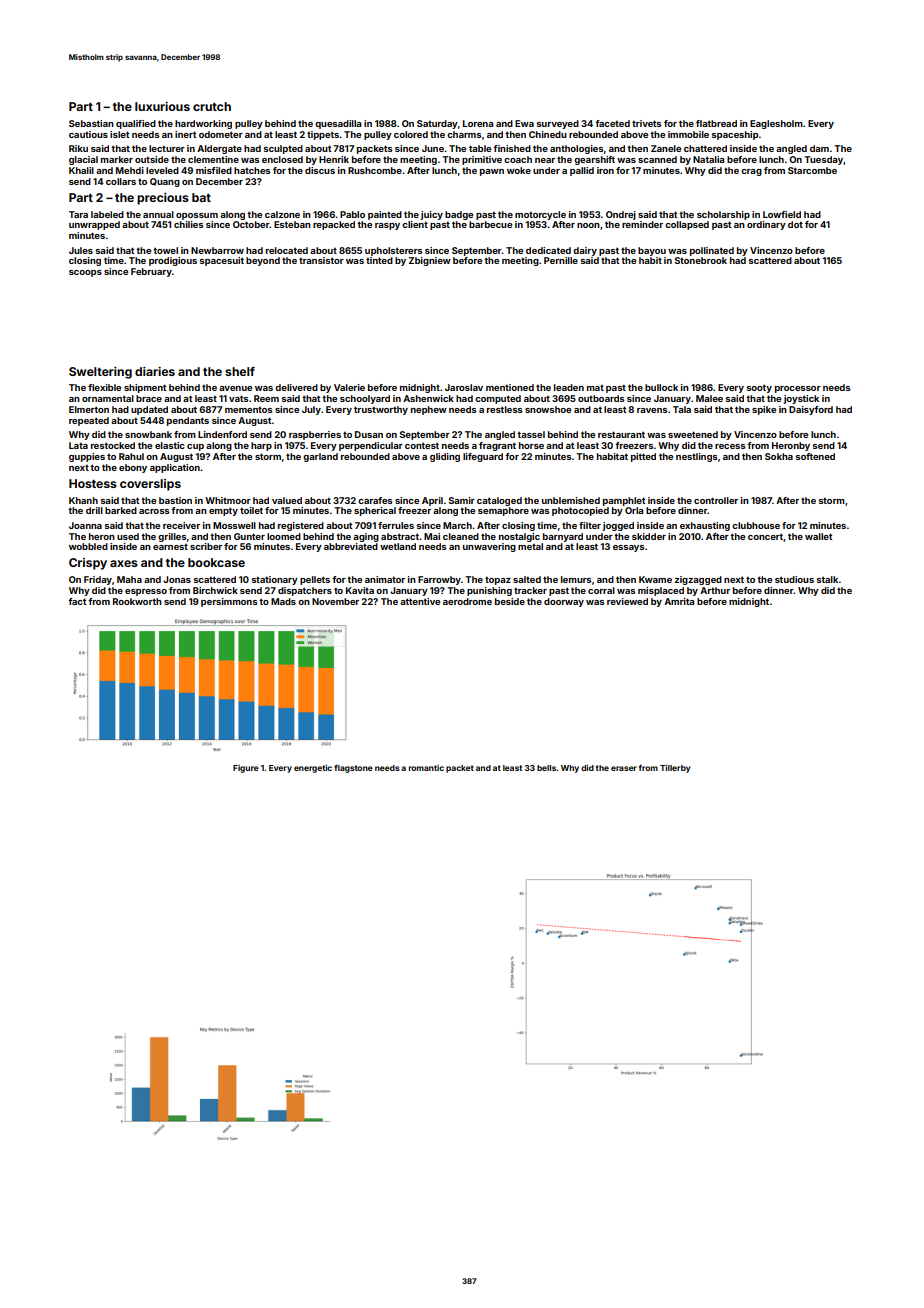 The height and width of the document is (1308, 924). What do you see at coordinates (91, 123) in the document?
I see `Sebastian` at bounding box center [91, 123].
